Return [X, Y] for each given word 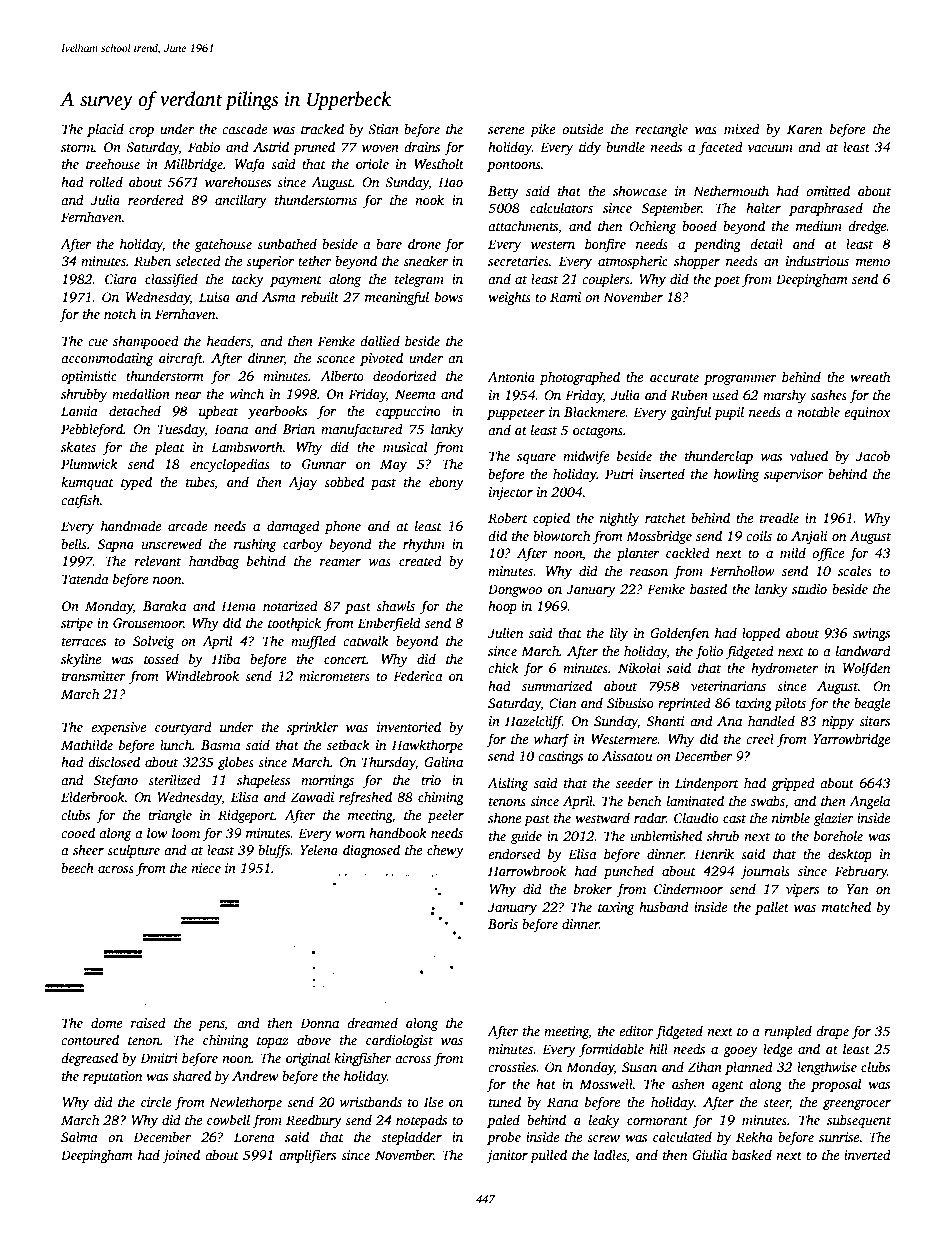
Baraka [164, 605]
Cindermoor [688, 888]
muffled [313, 642]
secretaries [518, 261]
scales [855, 570]
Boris [503, 924]
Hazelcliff [534, 722]
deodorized [405, 375]
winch [247, 393]
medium [819, 225]
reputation [112, 1077]
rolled [106, 181]
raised [148, 1022]
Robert [508, 517]
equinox [867, 413]
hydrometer [784, 669]
